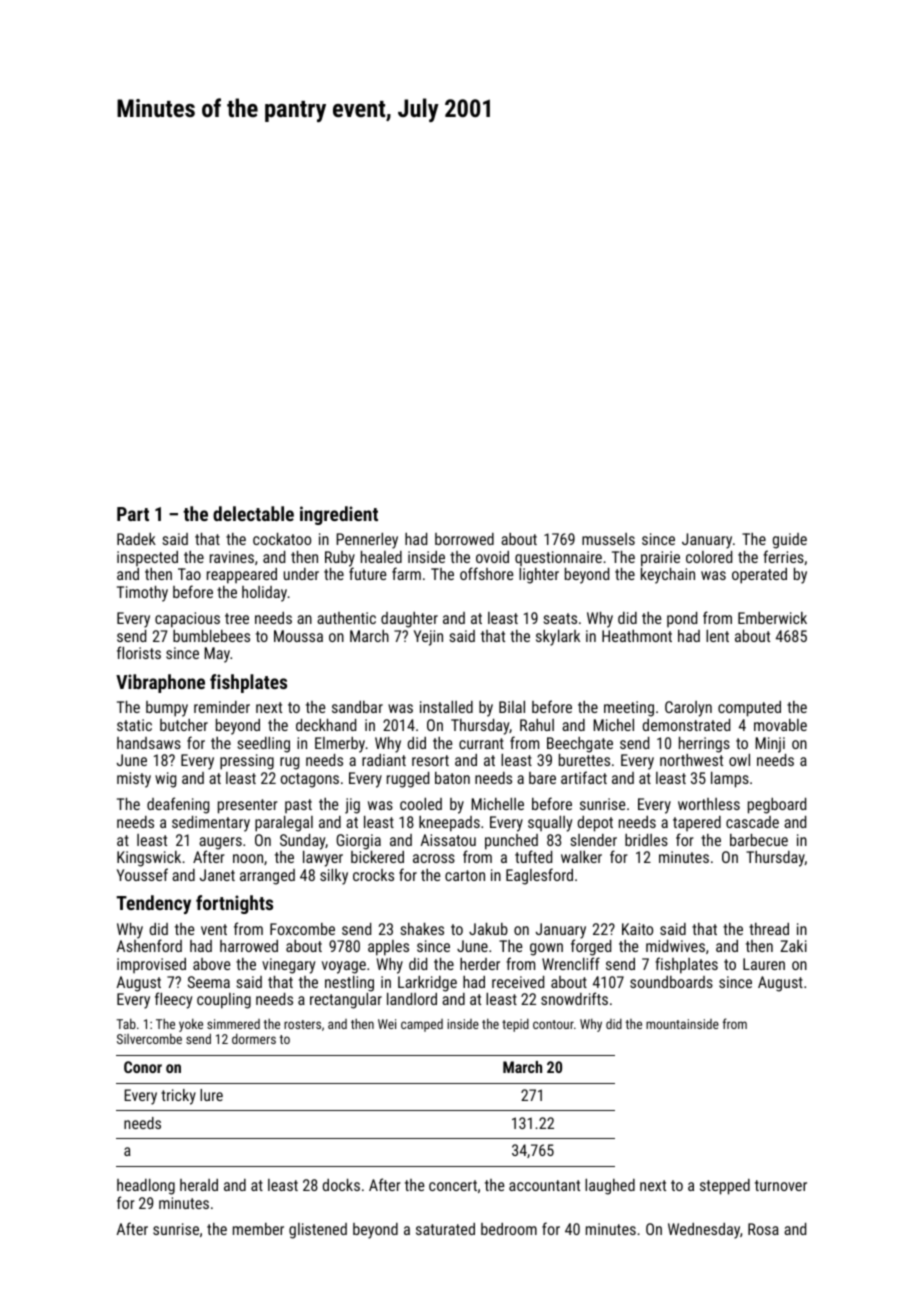  What do you see at coordinates (237, 618) in the screenshot?
I see `tree` at bounding box center [237, 618].
